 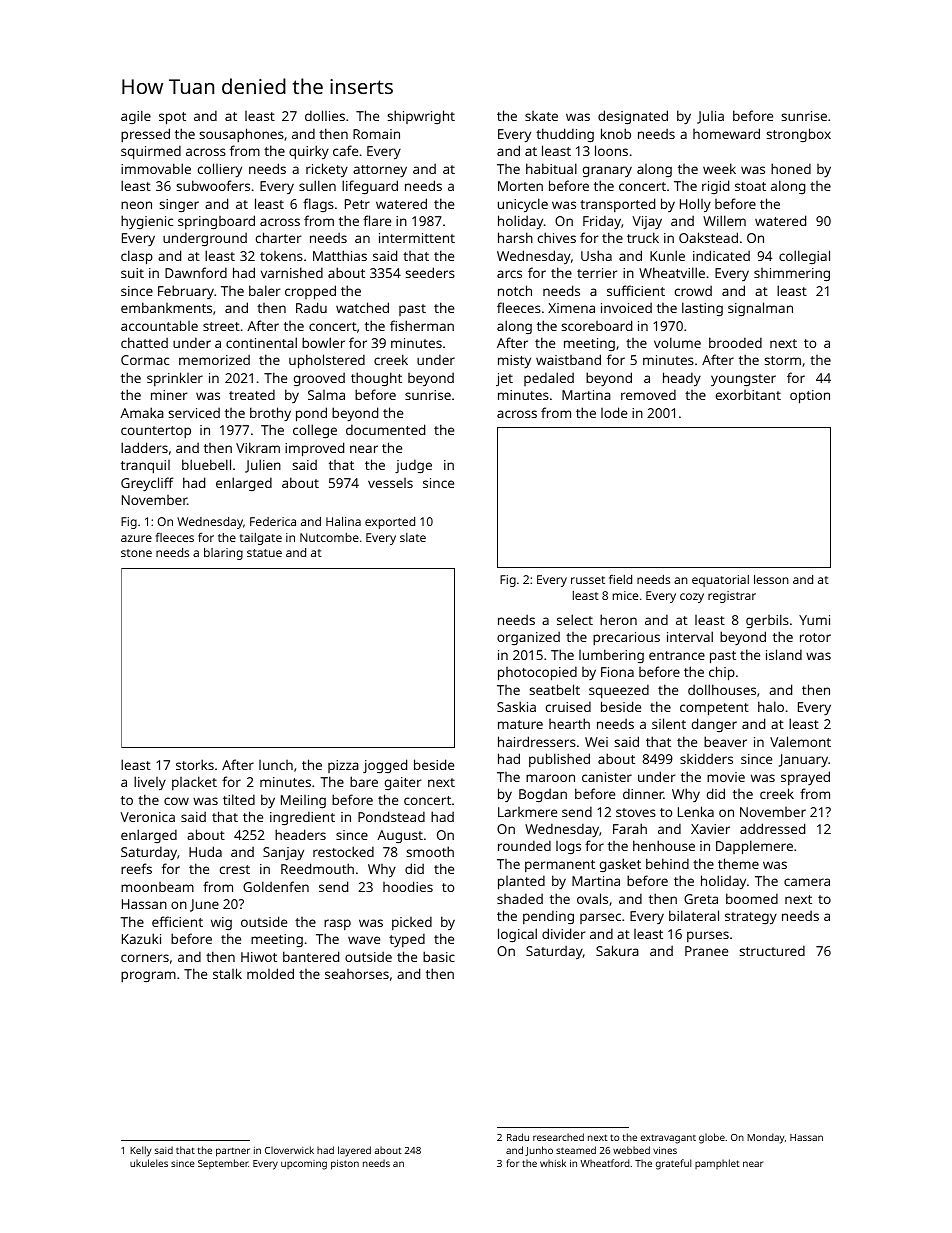 What do you see at coordinates (717, 1164) in the image?
I see `pamphlet` at bounding box center [717, 1164].
